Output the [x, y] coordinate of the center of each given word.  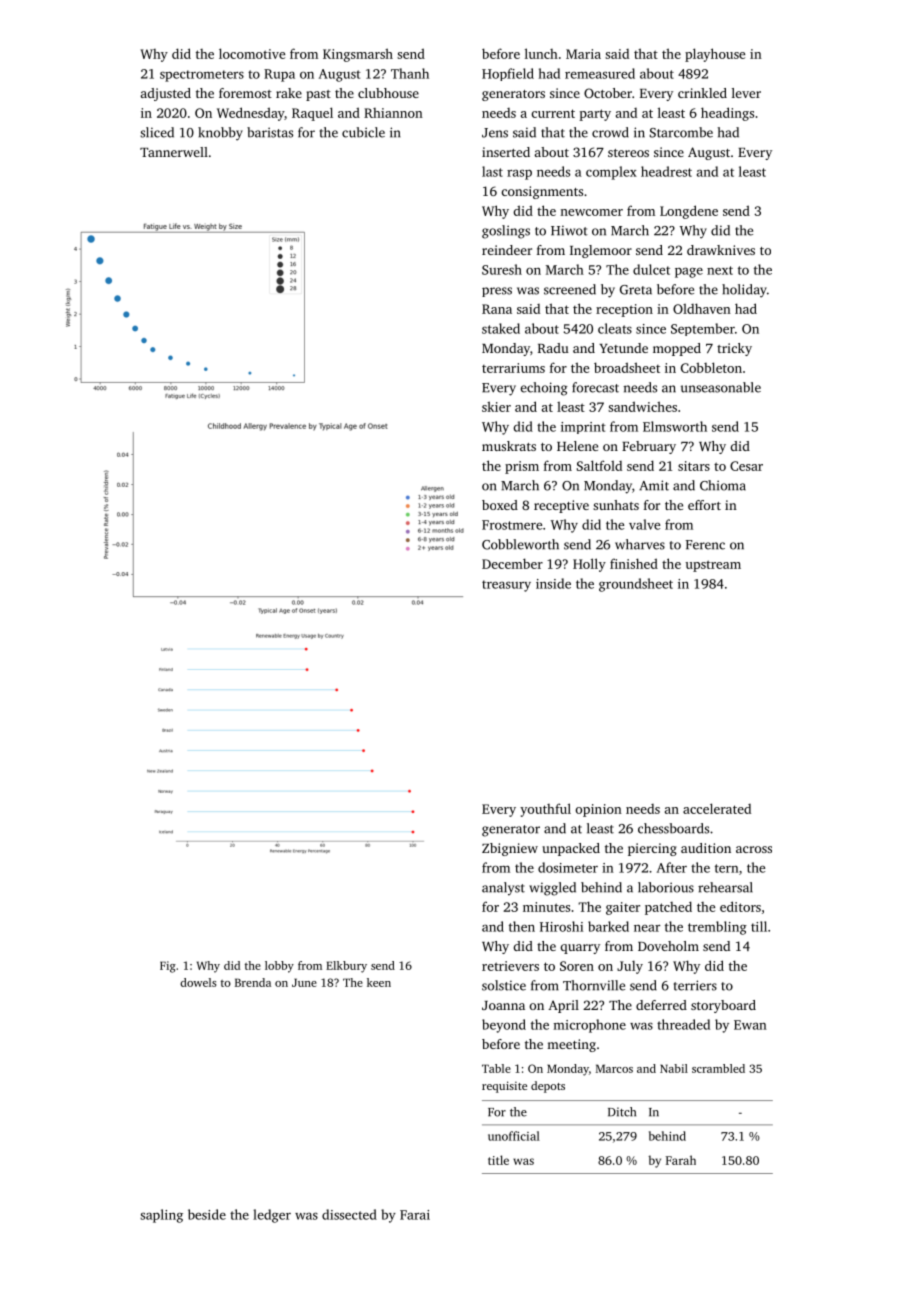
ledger [272, 1216]
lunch [541, 53]
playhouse [715, 55]
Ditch [622, 1112]
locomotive [252, 53]
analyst [503, 889]
